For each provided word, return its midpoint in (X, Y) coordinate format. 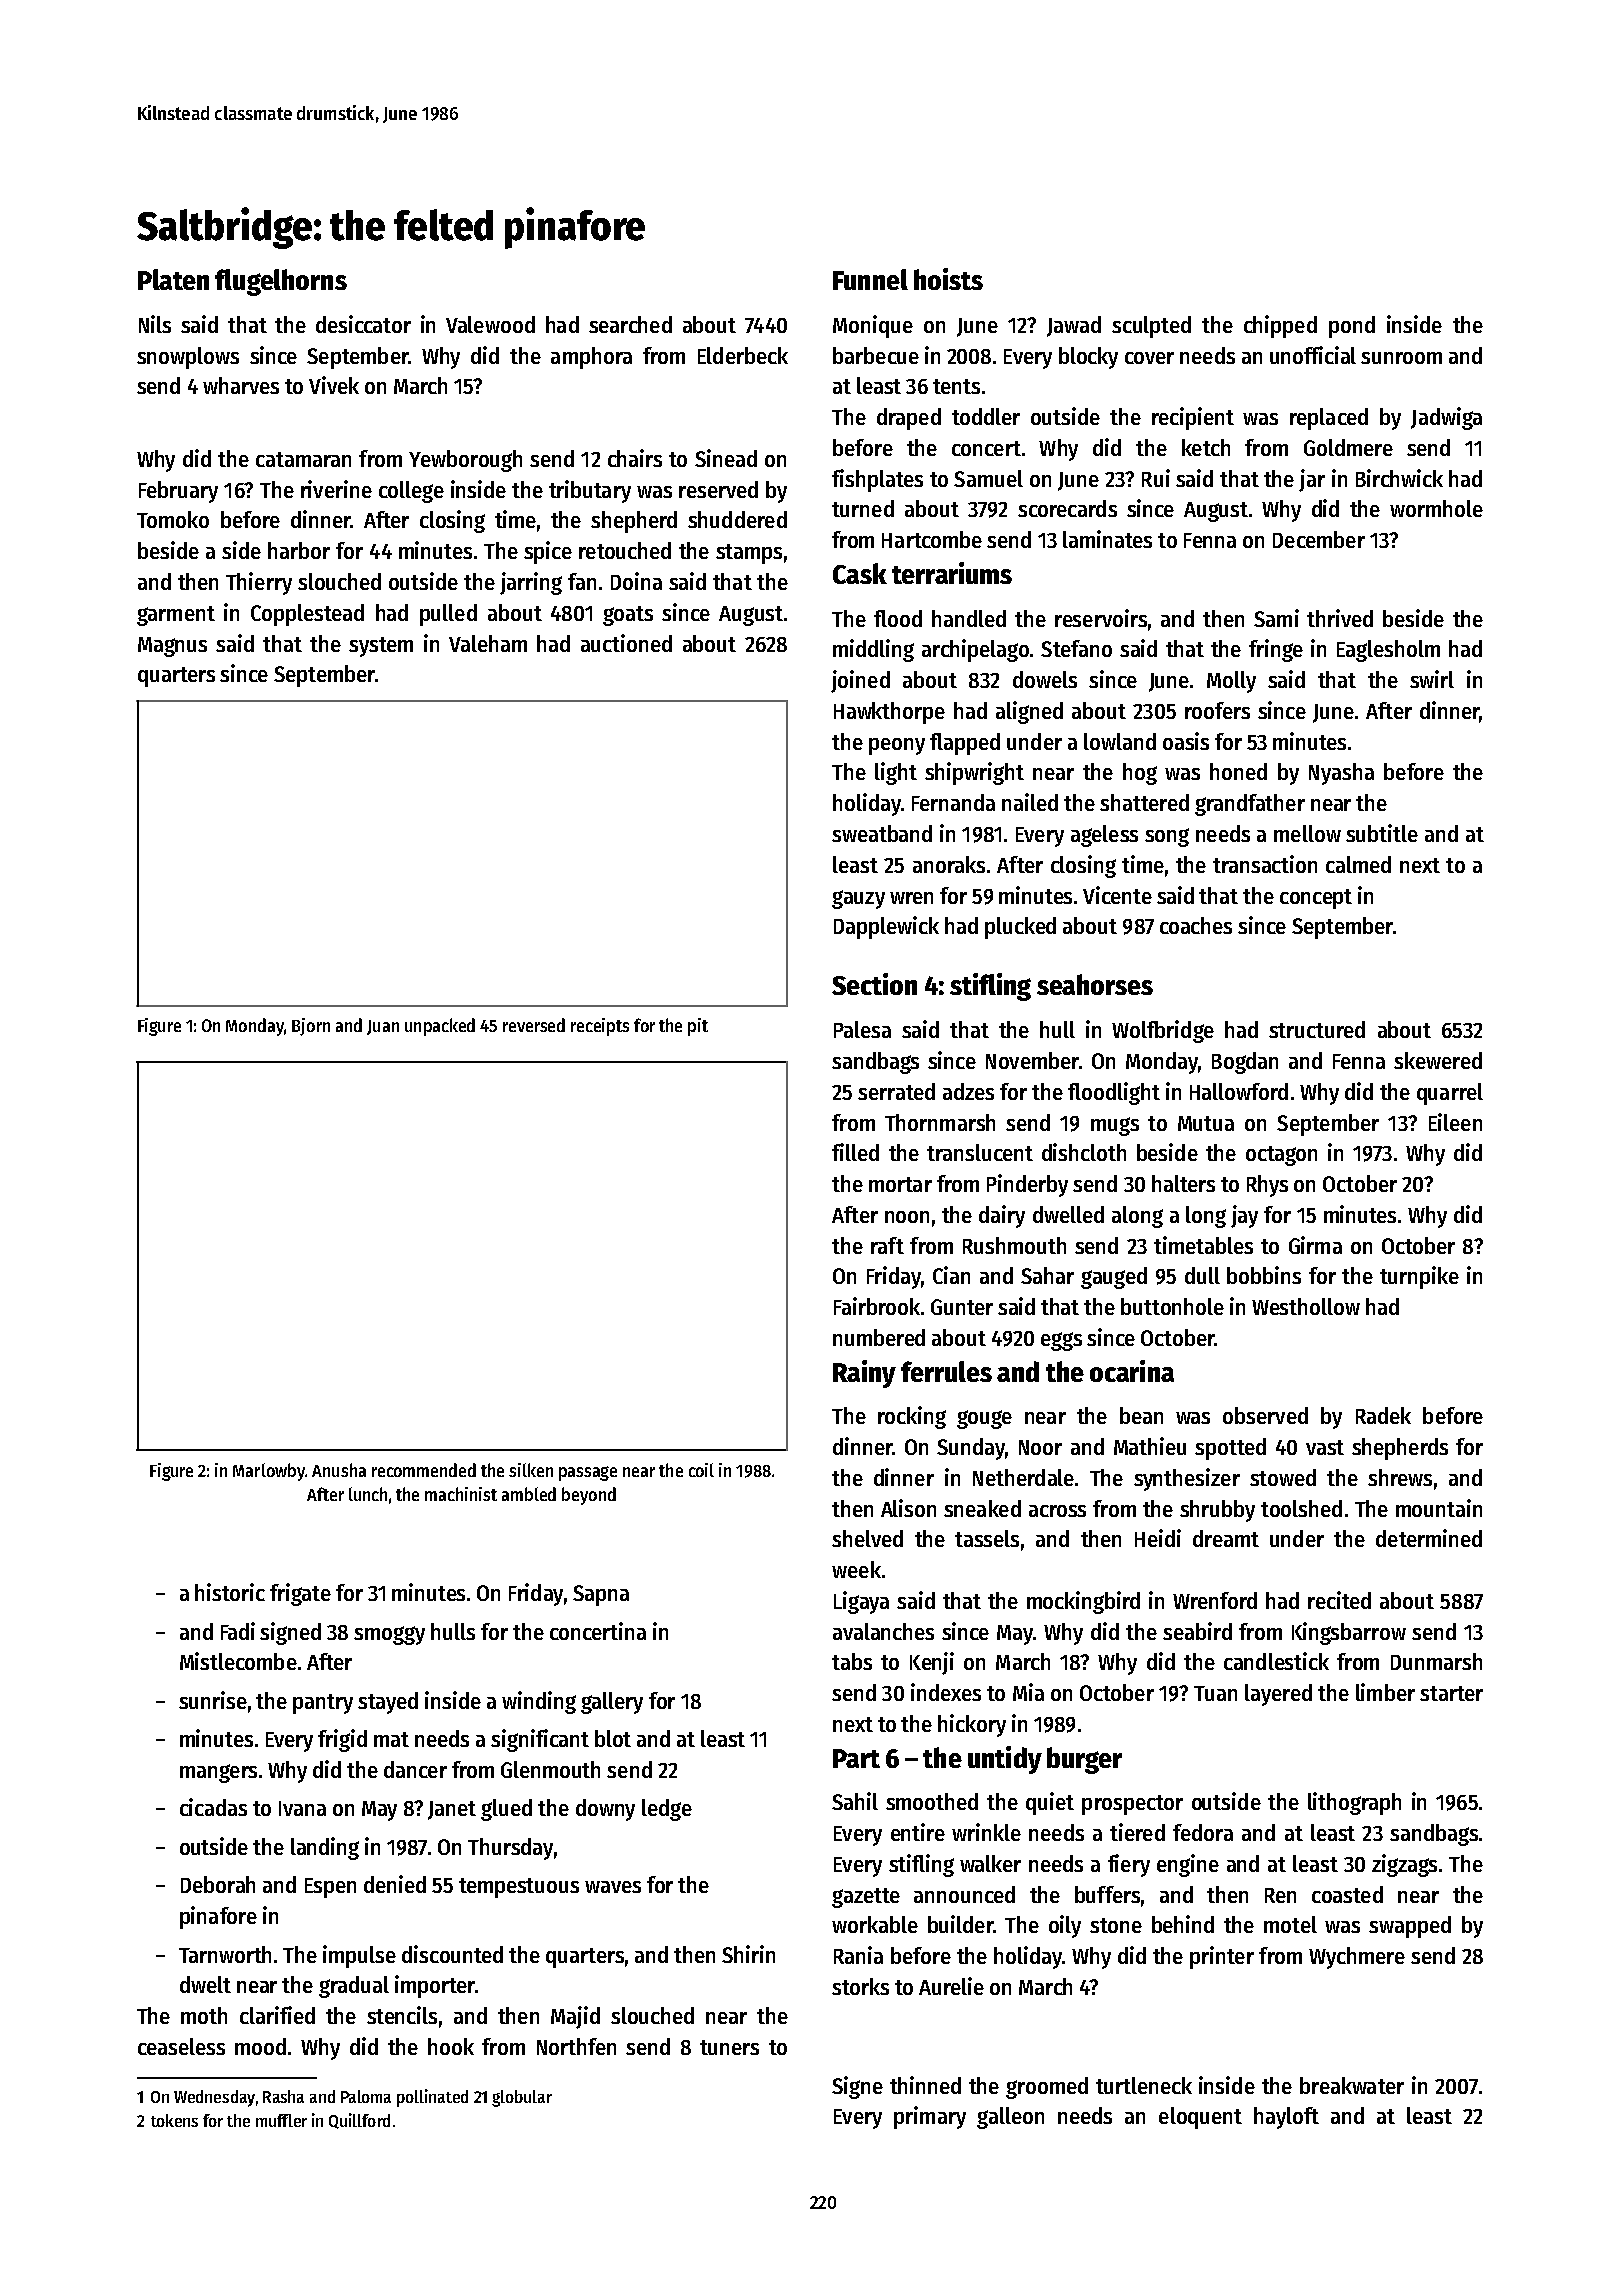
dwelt (205, 1984)
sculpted (1151, 327)
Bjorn (311, 1027)
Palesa (862, 1029)
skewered (1438, 1060)
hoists (948, 279)
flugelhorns (281, 282)
